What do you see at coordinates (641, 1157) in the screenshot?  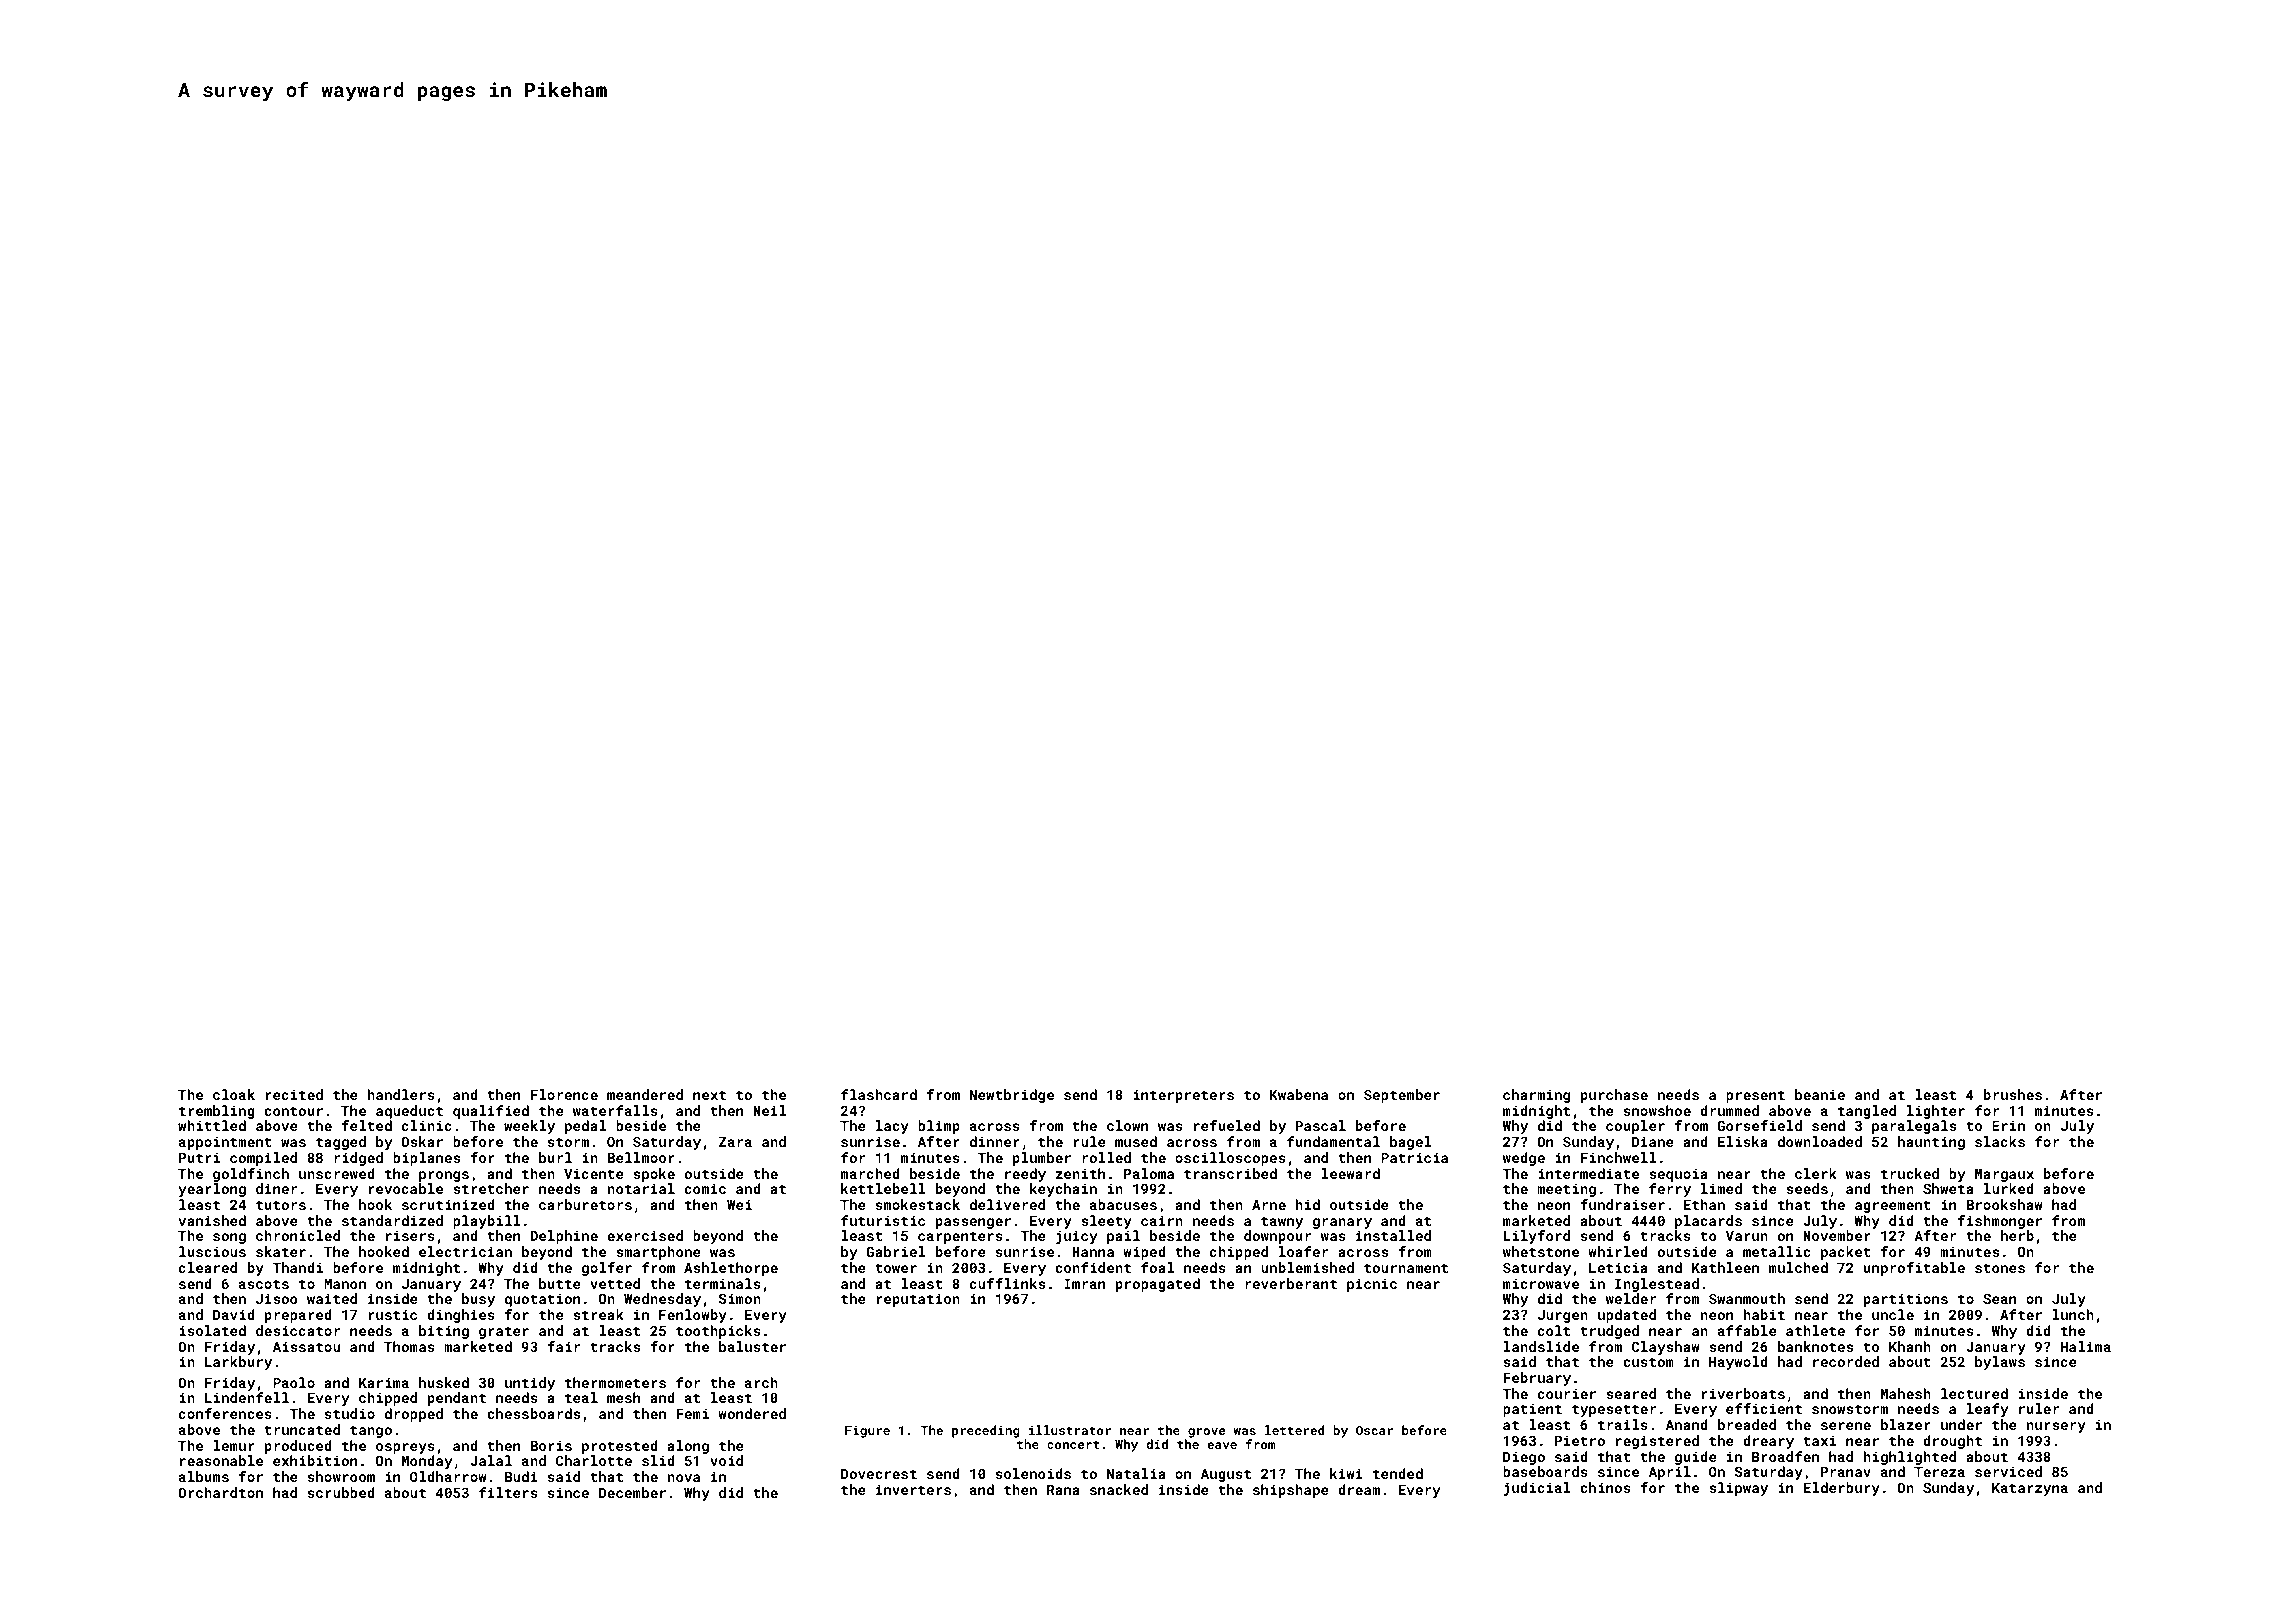 I see `Bellmoor` at bounding box center [641, 1157].
